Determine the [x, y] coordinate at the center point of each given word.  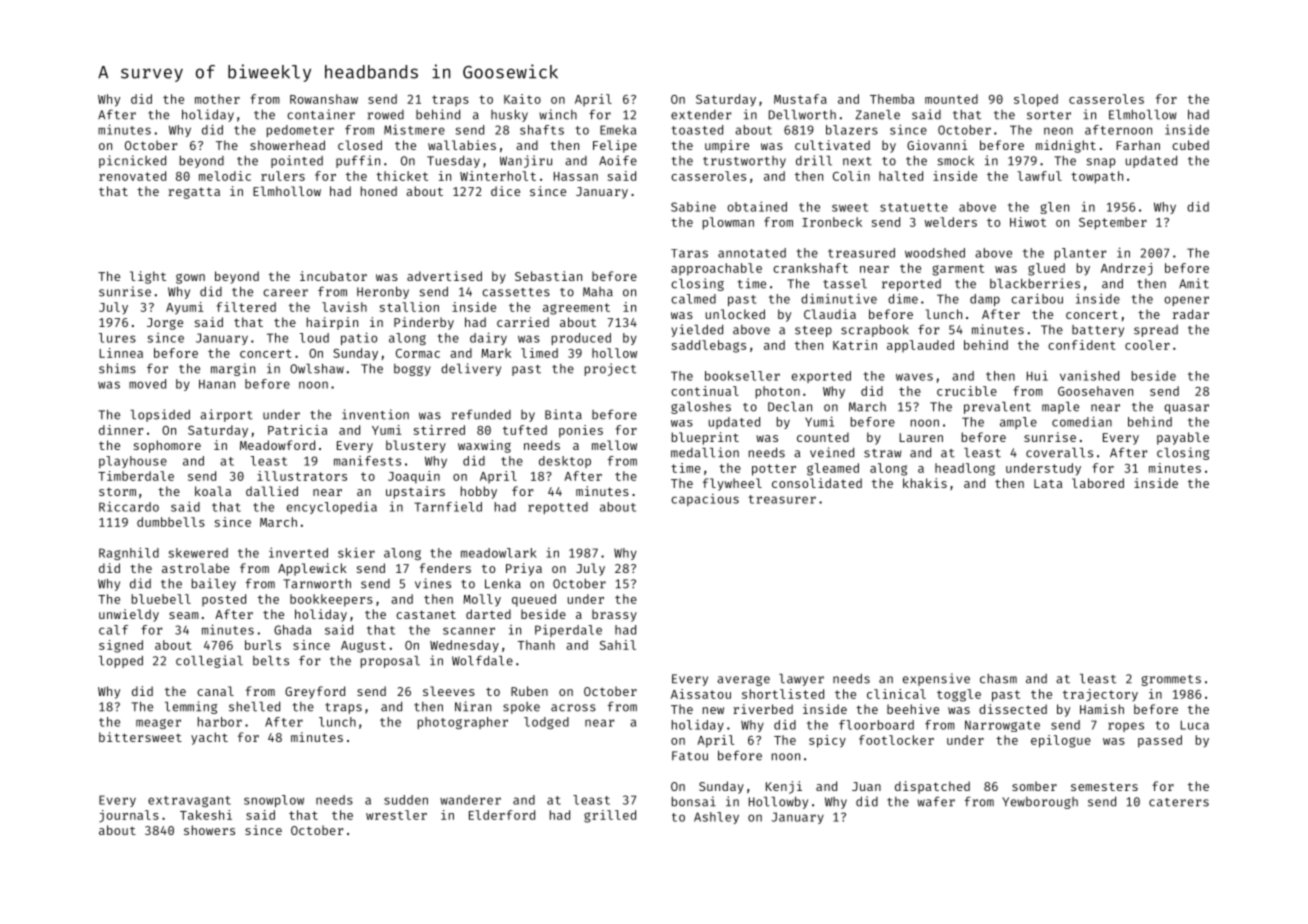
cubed [1190, 145]
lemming [191, 707]
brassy [614, 615]
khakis [925, 483]
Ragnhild [129, 553]
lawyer [801, 680]
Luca [1194, 725]
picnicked [132, 161]
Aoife [618, 160]
